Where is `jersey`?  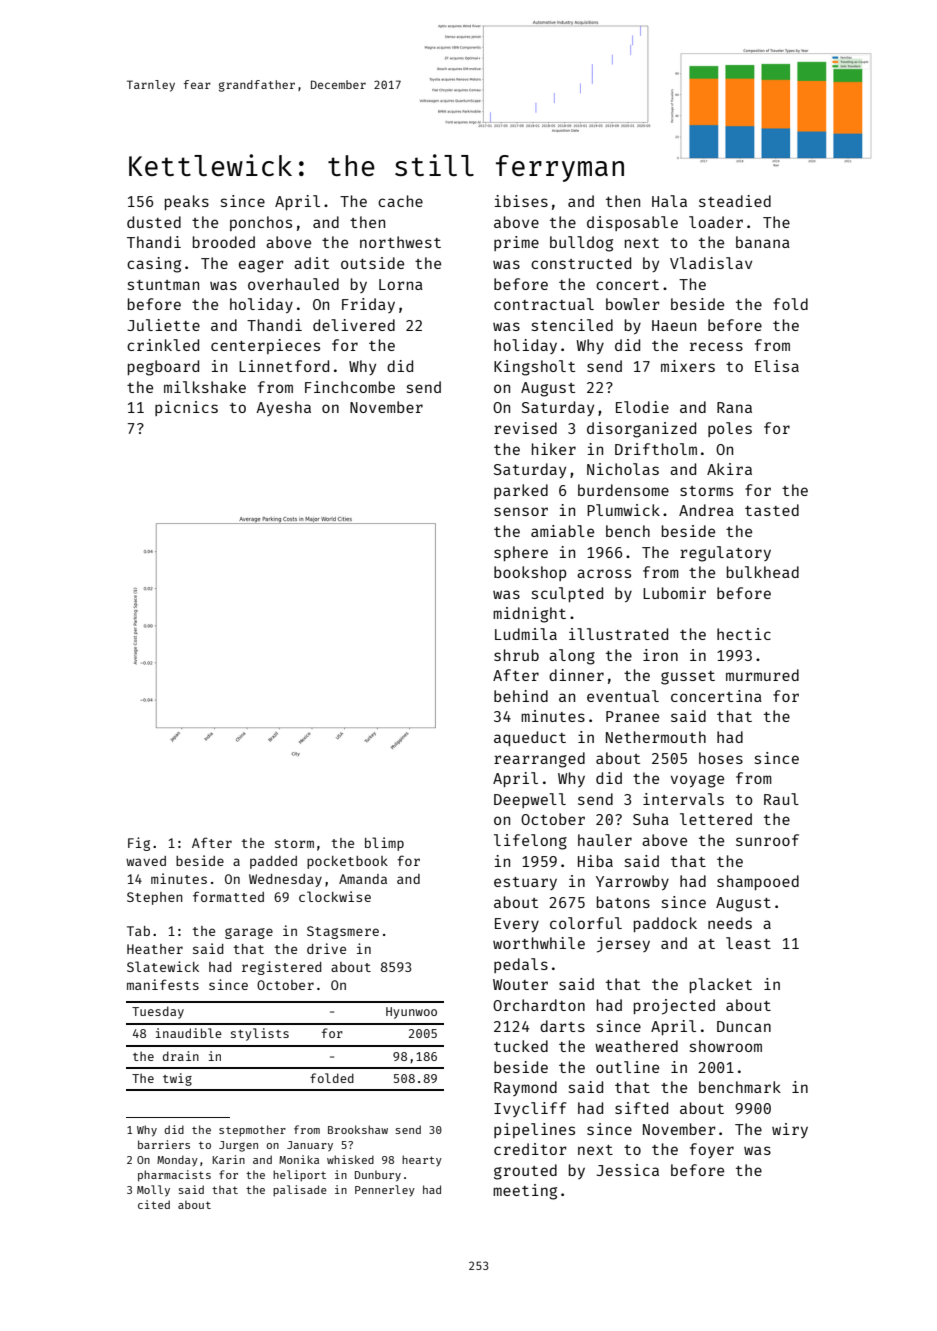
jersey is located at coordinates (623, 945).
